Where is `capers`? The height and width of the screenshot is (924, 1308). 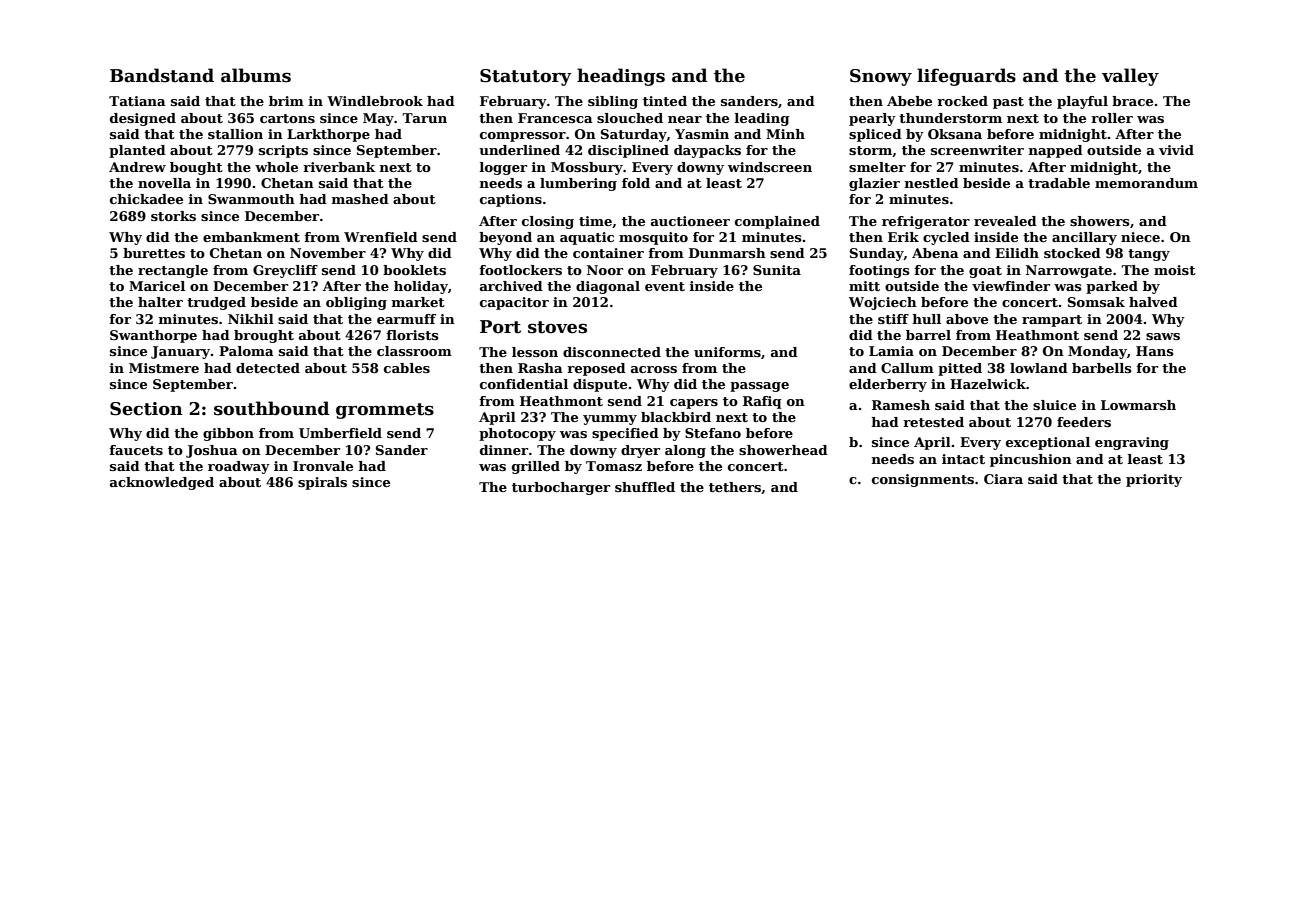
capers is located at coordinates (694, 404).
